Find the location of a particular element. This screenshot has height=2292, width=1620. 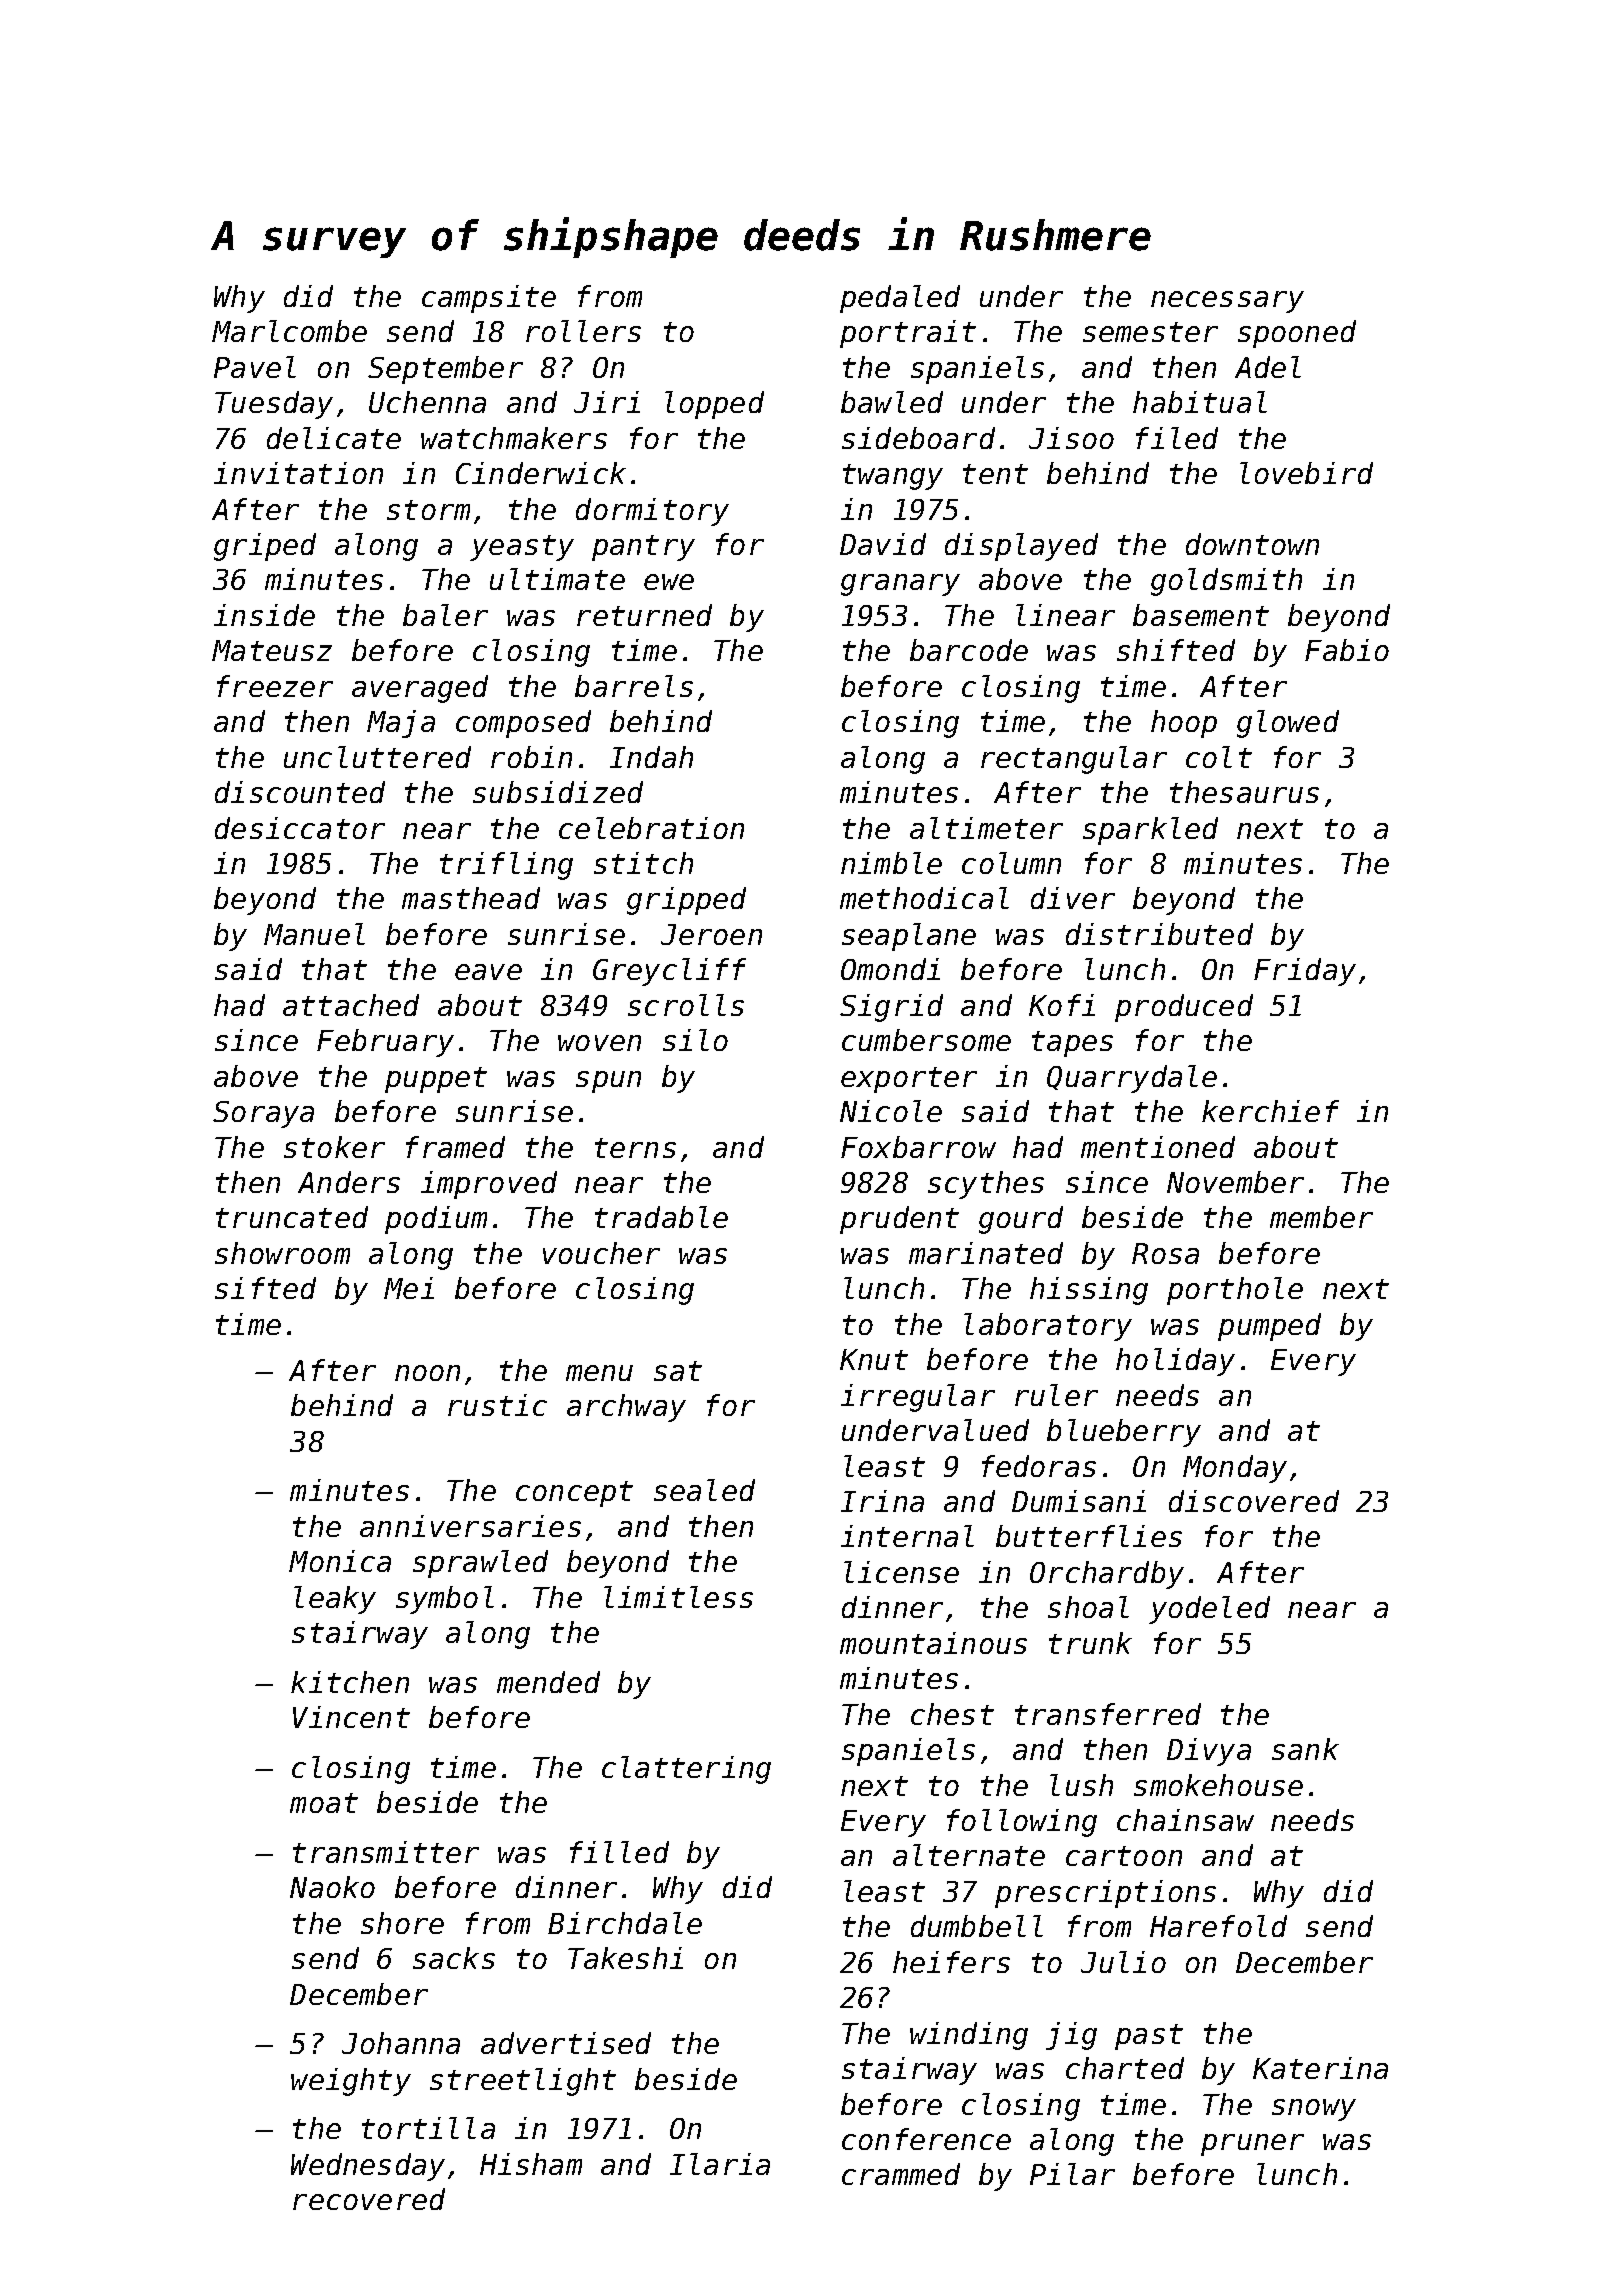

produced is located at coordinates (1184, 1008).
